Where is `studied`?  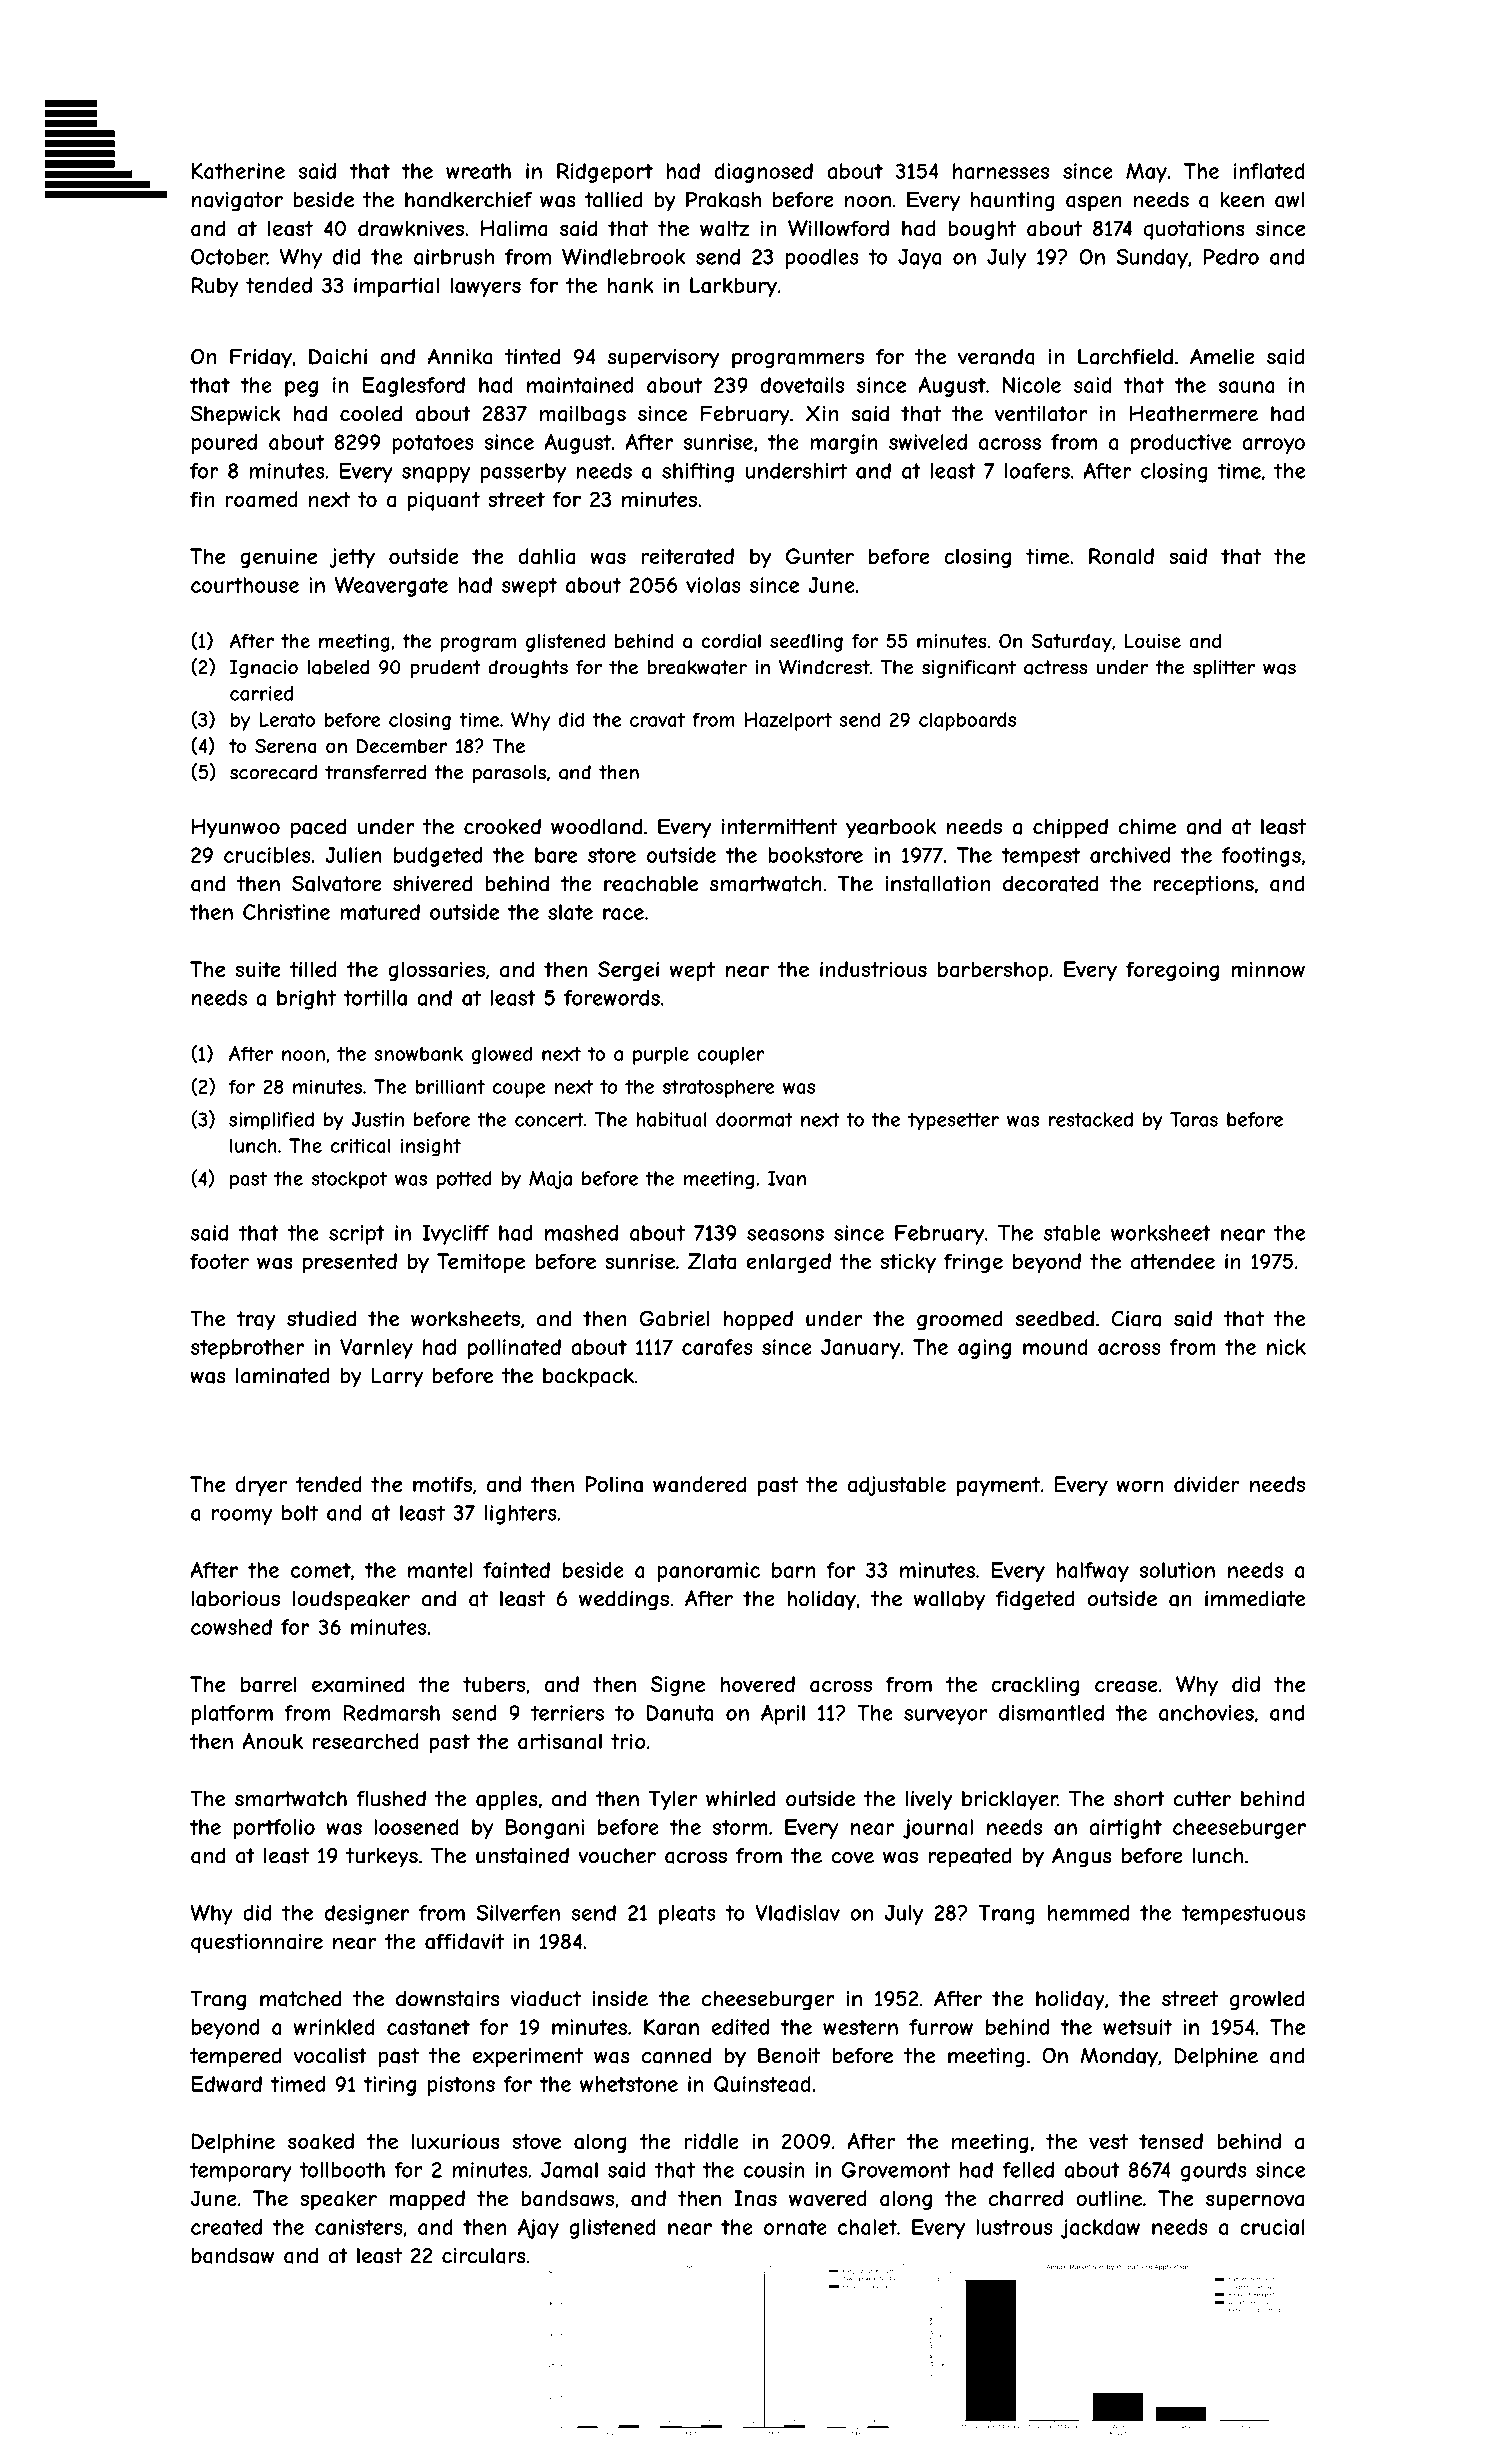
studied is located at coordinates (321, 1318).
